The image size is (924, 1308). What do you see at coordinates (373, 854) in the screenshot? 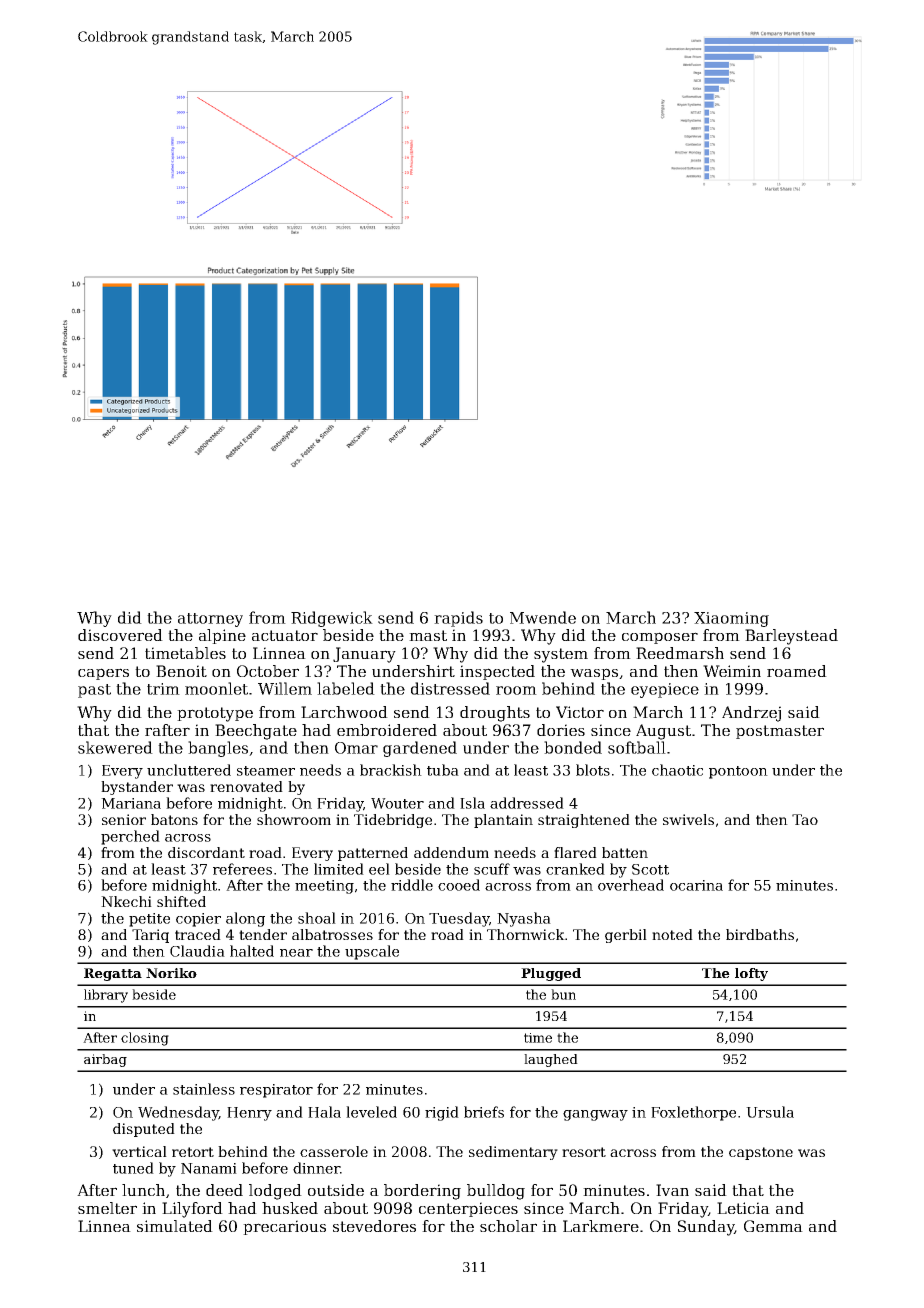
I see `patterned` at bounding box center [373, 854].
